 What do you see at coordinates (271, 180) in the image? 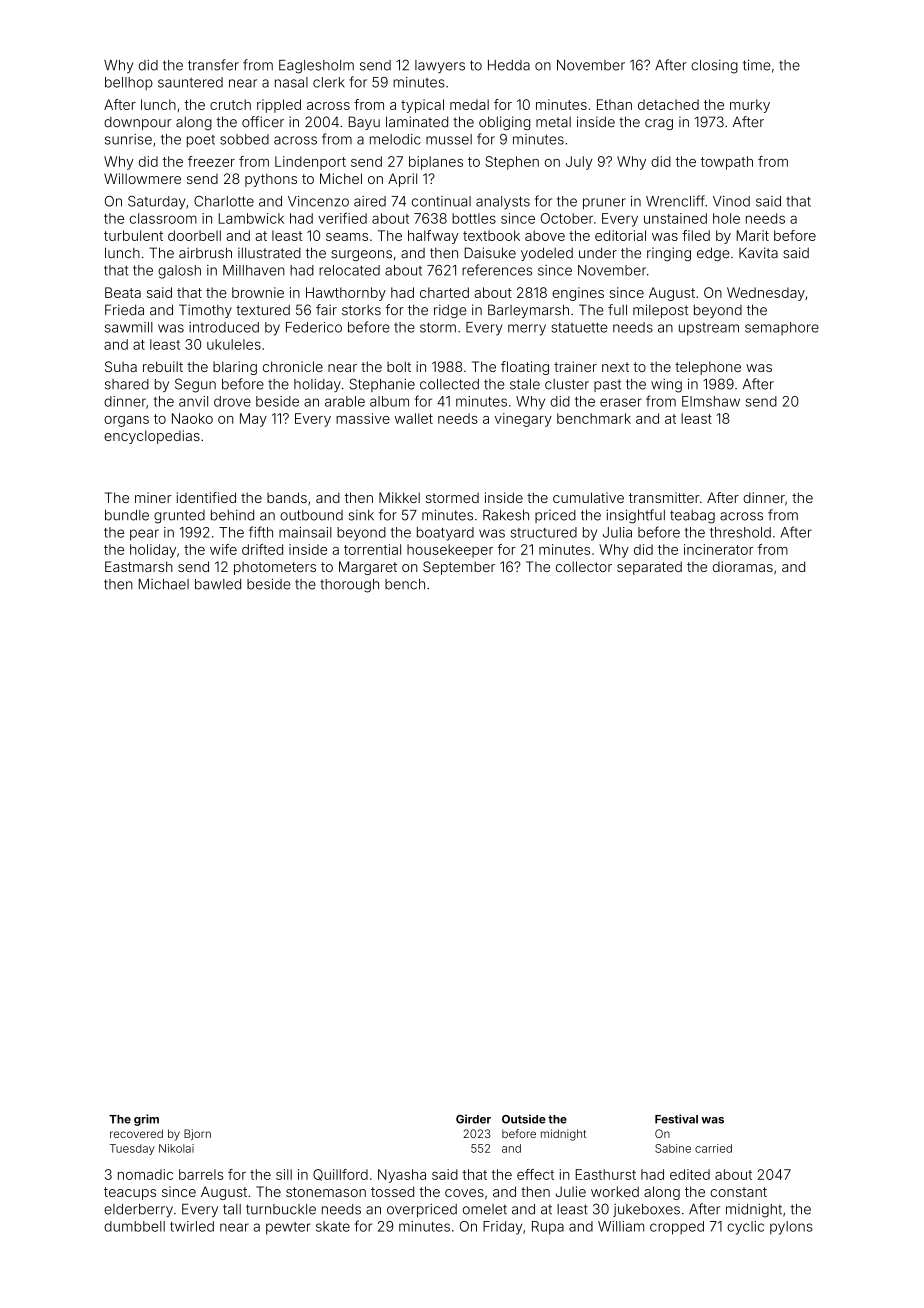
I see `pythons` at bounding box center [271, 180].
